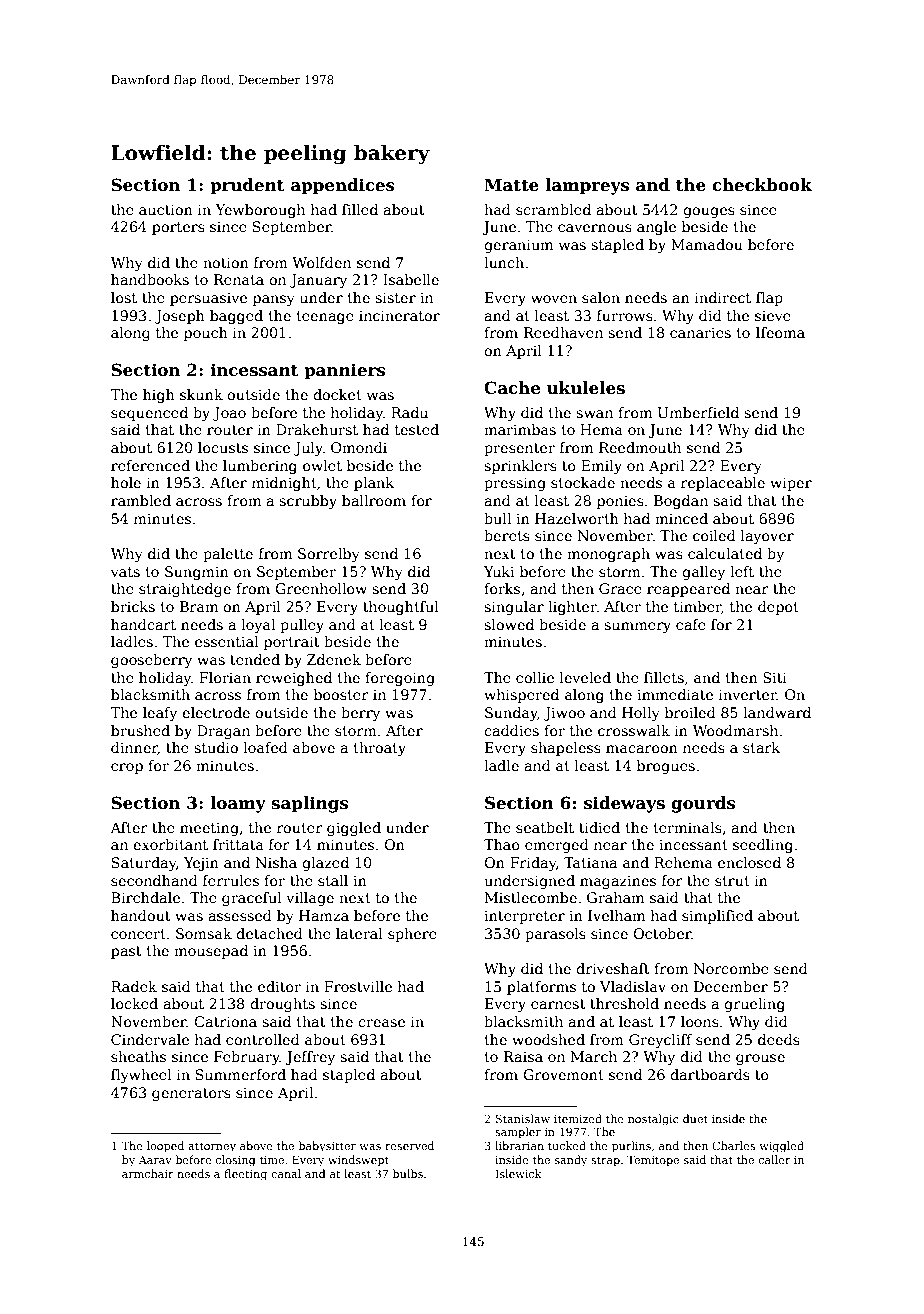 Image resolution: width=924 pixels, height=1314 pixels. What do you see at coordinates (778, 608) in the screenshot?
I see `depot` at bounding box center [778, 608].
